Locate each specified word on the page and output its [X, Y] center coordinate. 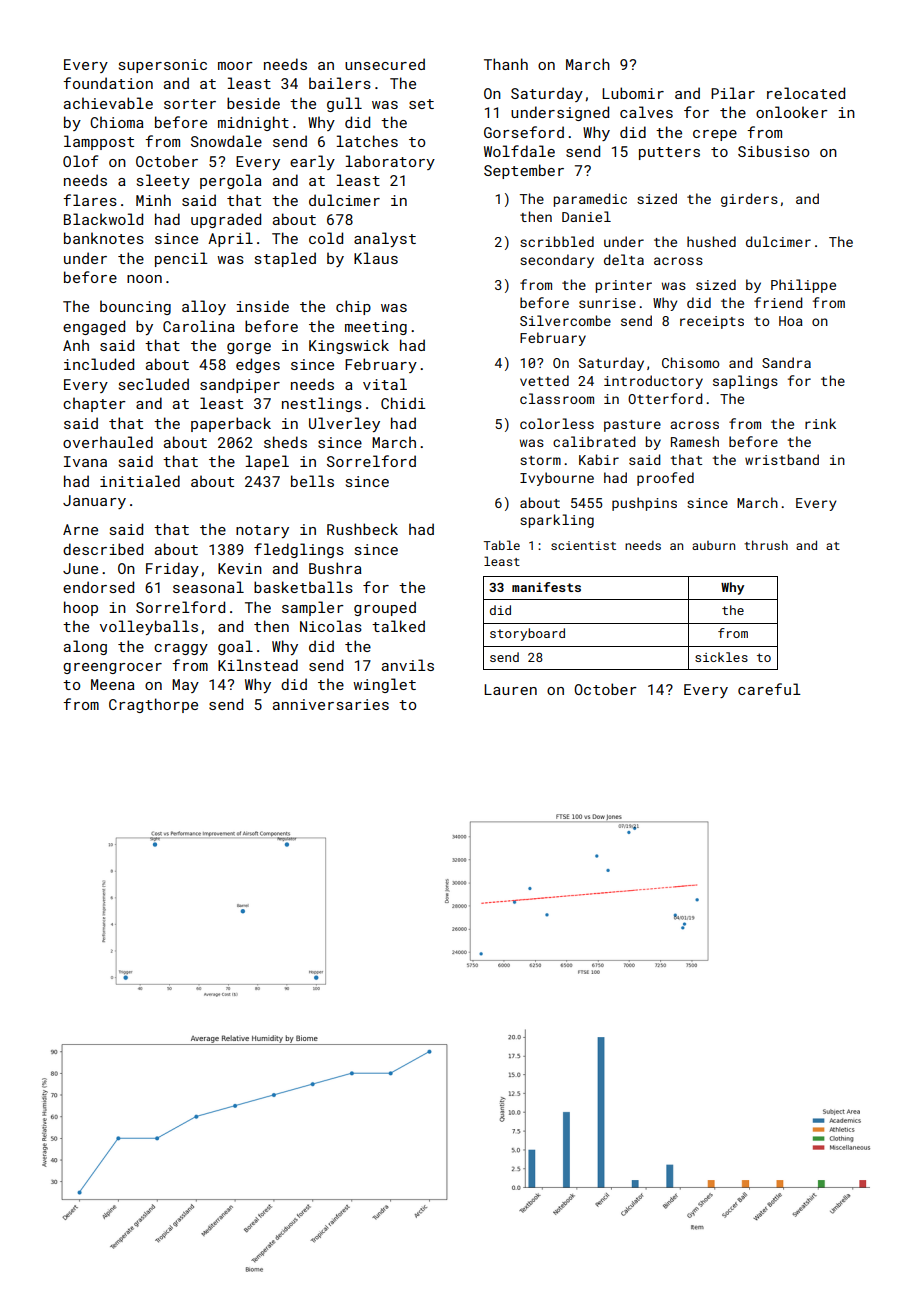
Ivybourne [557, 479]
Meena [113, 684]
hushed [711, 241]
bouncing [135, 307]
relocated [806, 93]
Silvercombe [565, 320]
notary [262, 531]
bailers [340, 83]
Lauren [510, 689]
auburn [713, 545]
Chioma [117, 122]
